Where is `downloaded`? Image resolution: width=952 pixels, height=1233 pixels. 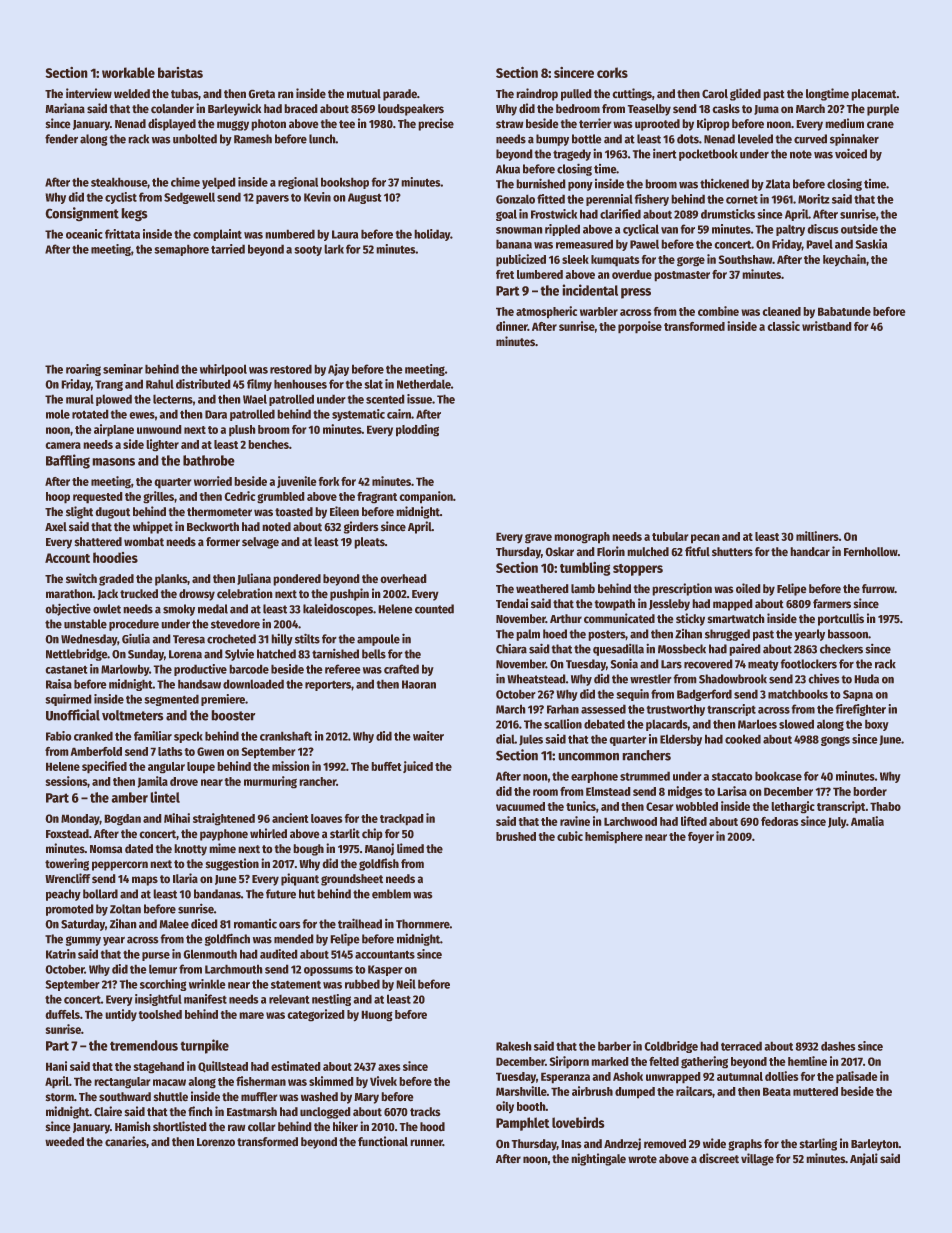
downloaded is located at coordinates (253, 684).
